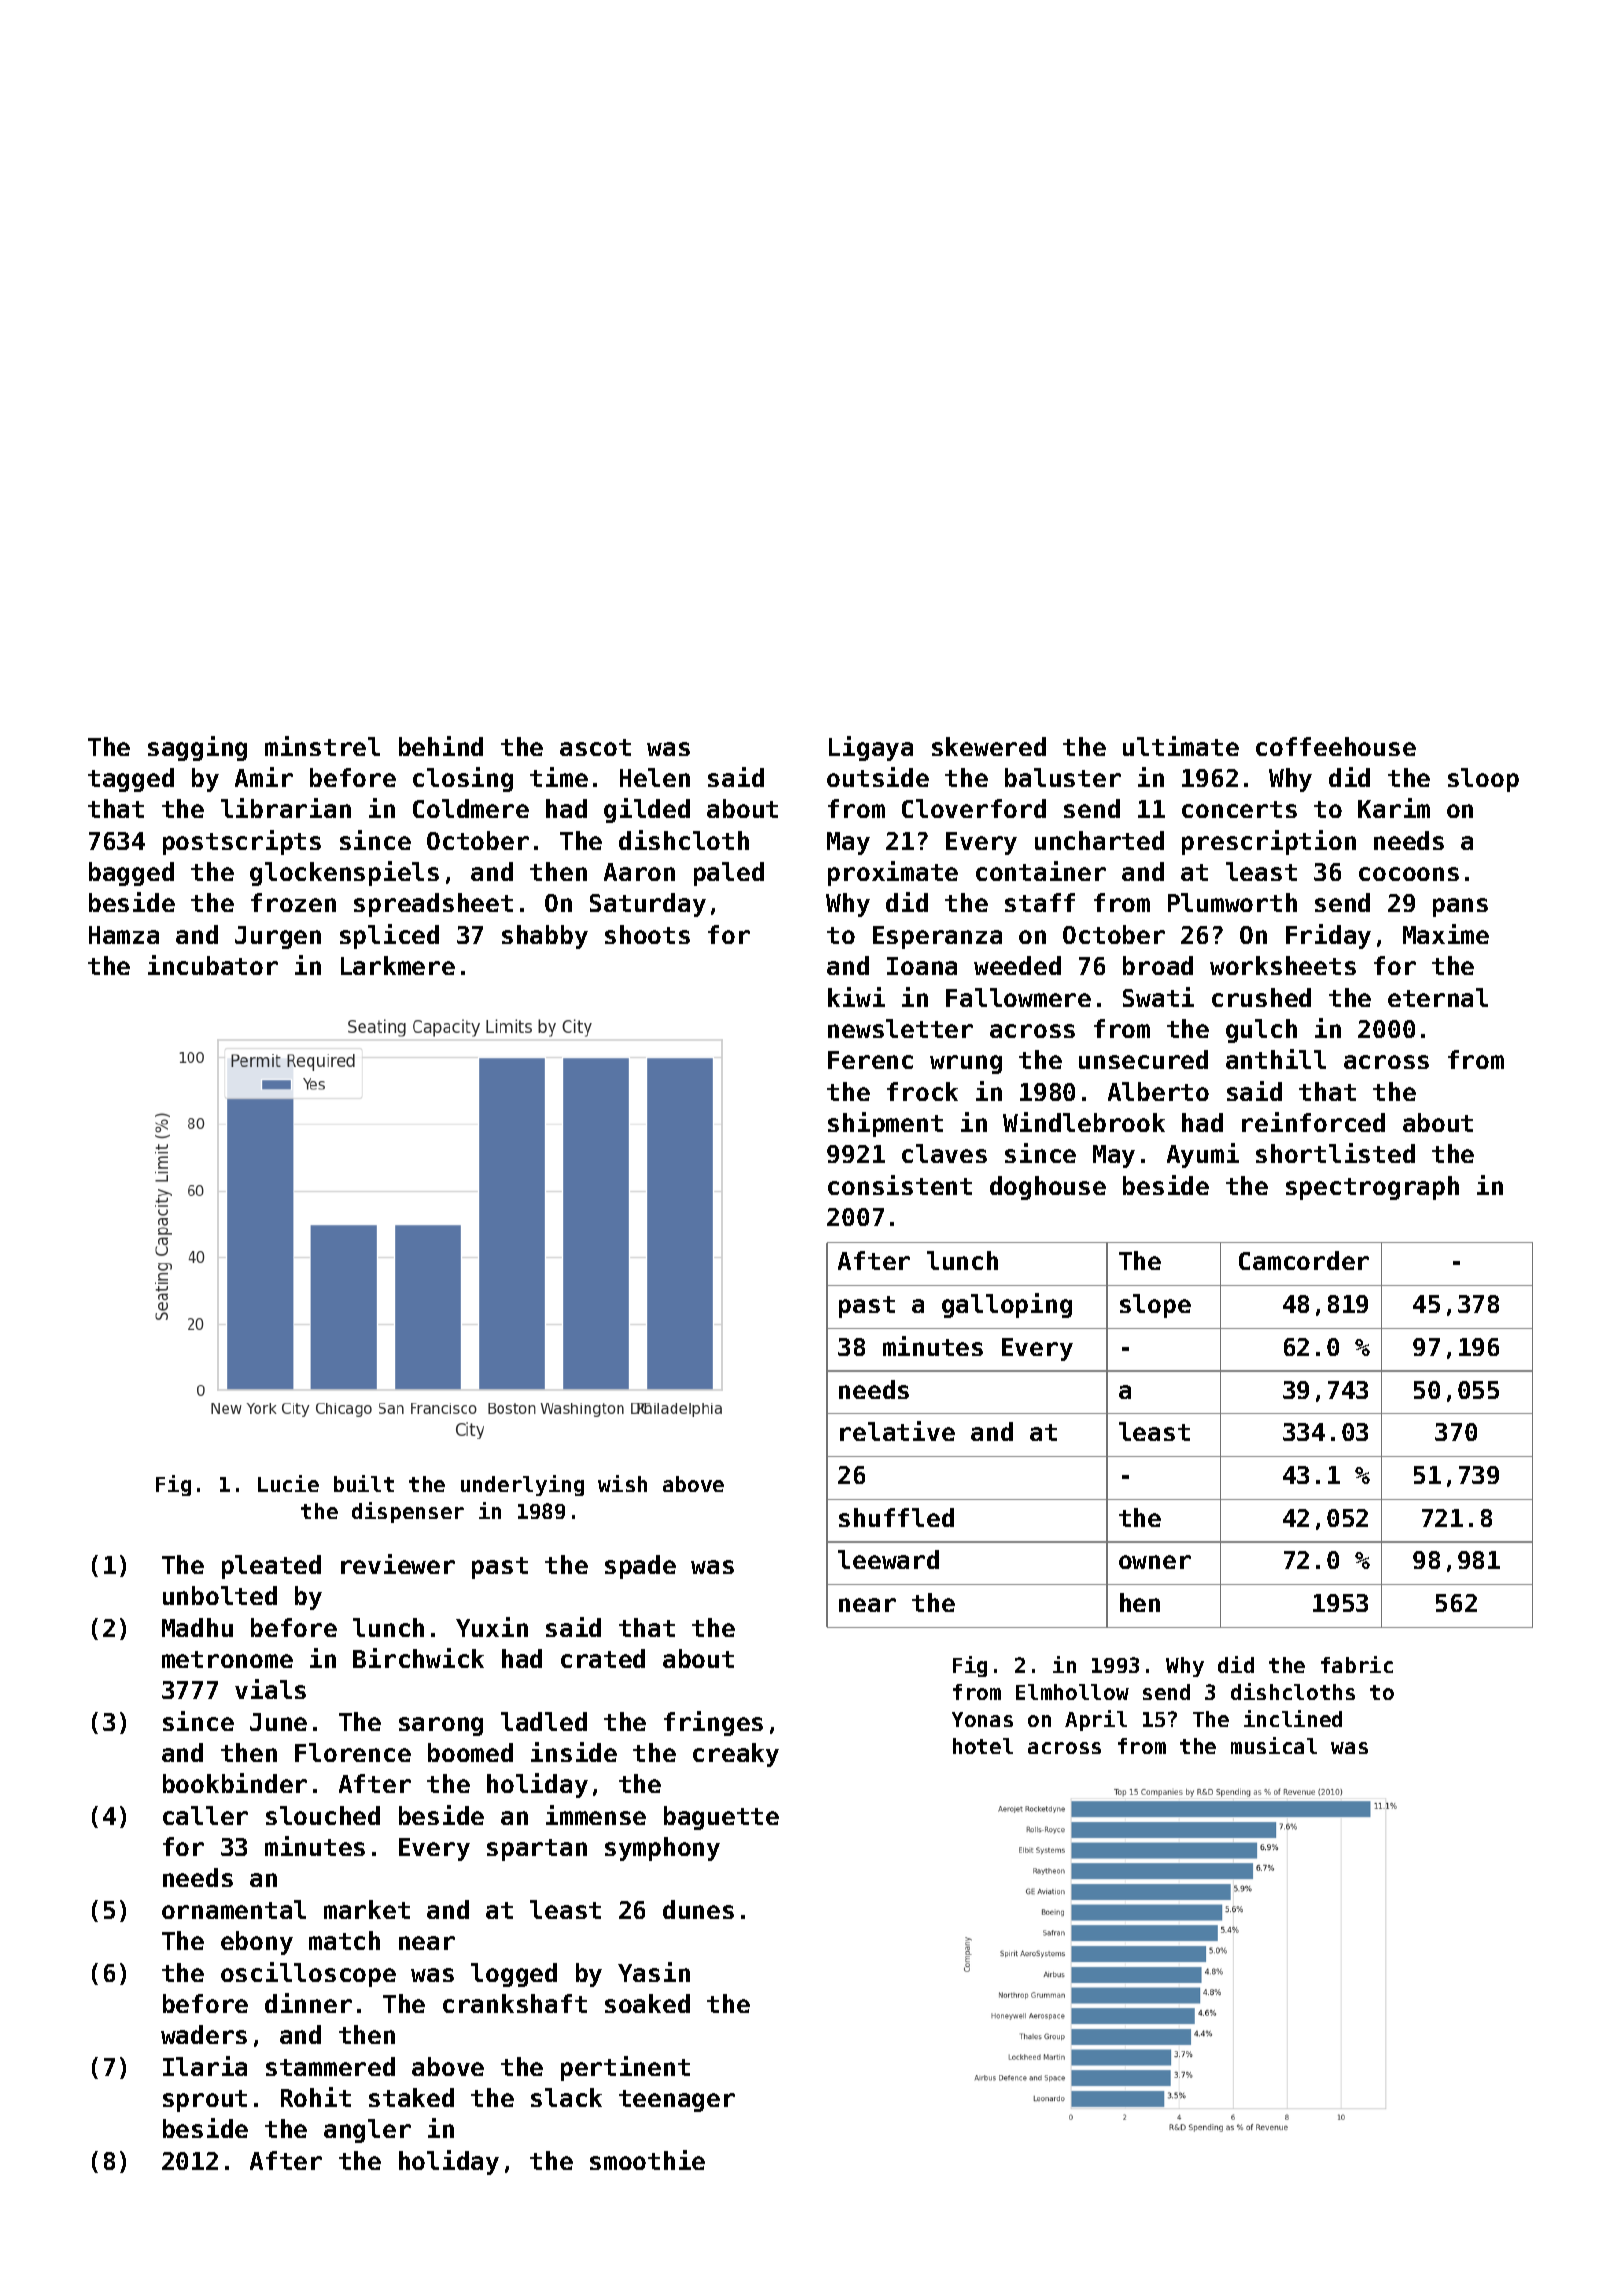  What do you see at coordinates (204, 2034) in the screenshot?
I see `waders` at bounding box center [204, 2034].
